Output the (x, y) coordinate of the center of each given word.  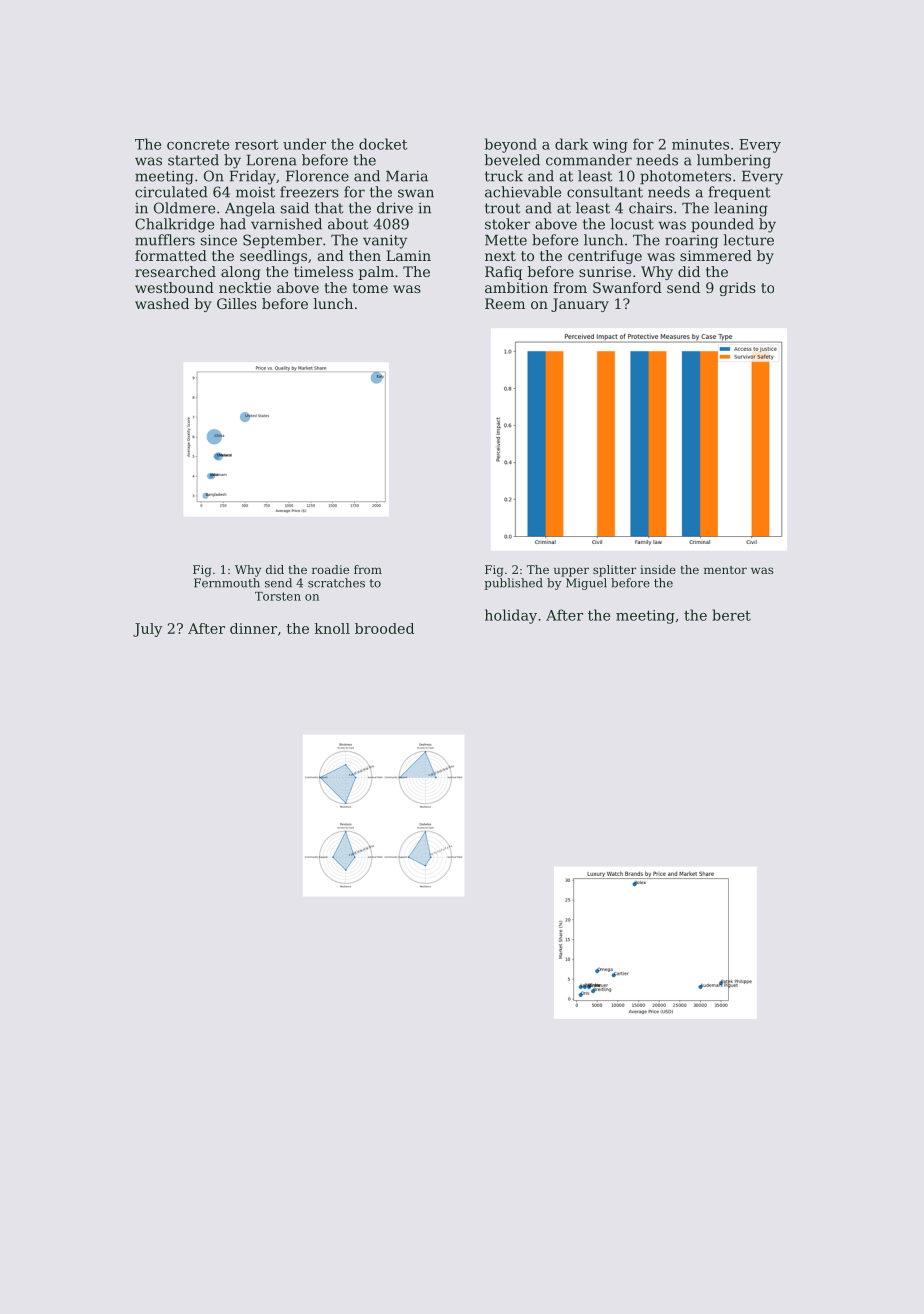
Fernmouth (227, 583)
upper (571, 572)
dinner (253, 628)
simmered (716, 255)
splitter (614, 571)
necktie (245, 287)
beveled (512, 160)
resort (256, 145)
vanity (385, 242)
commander (589, 160)
